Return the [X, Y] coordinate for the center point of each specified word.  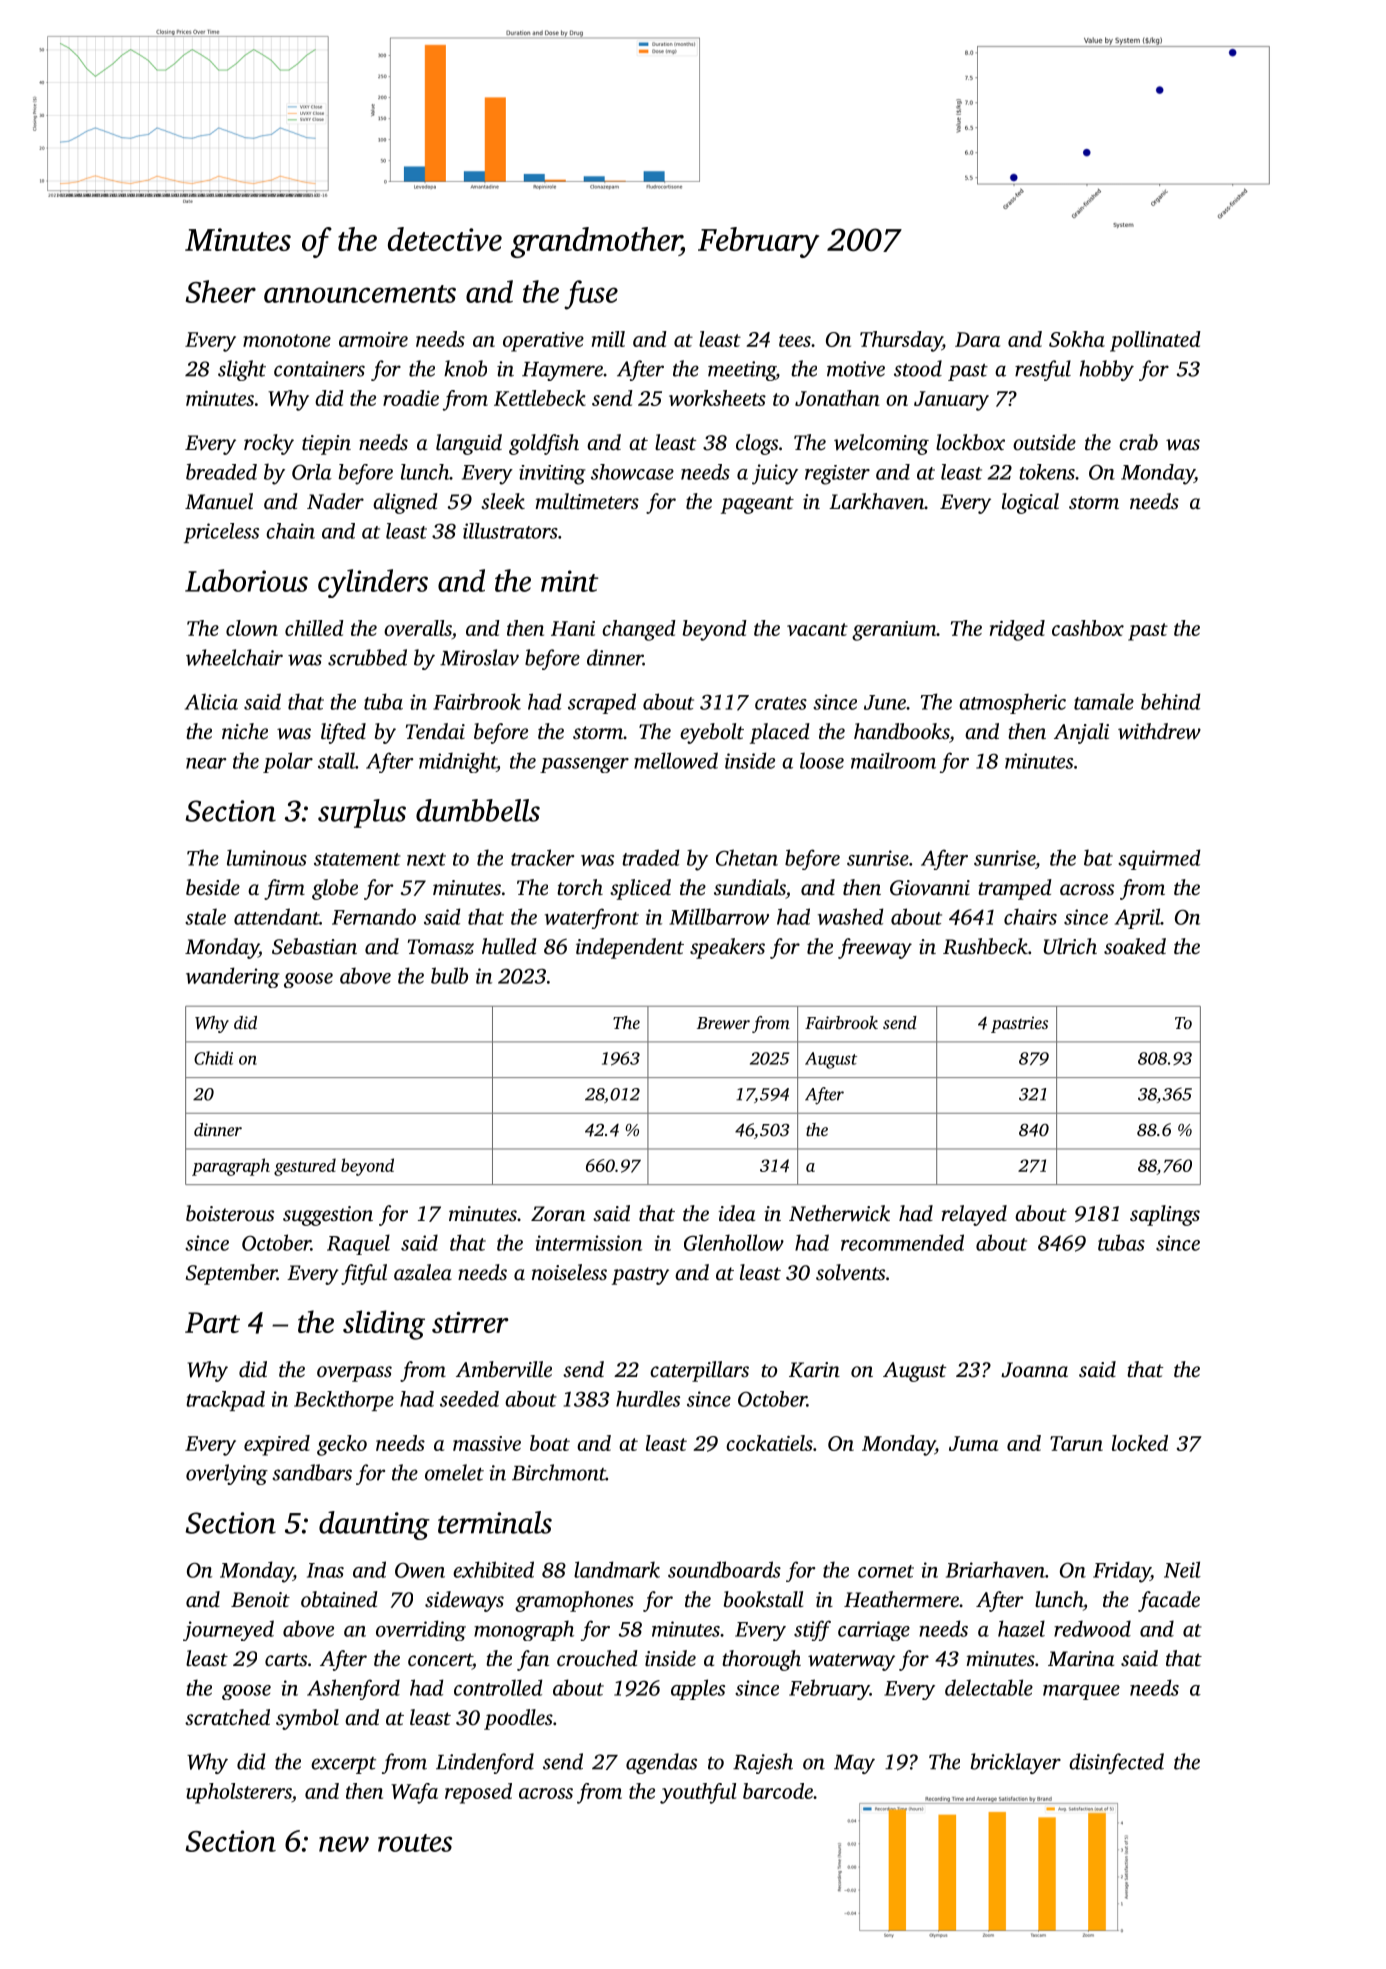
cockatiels [769, 1443]
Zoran [558, 1213]
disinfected [1116, 1763]
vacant [817, 629]
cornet [886, 1571]
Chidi [213, 1058]
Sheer [221, 291]
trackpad [225, 1401]
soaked [1135, 946]
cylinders [373, 583]
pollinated [1155, 341]
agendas [661, 1763]
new [344, 1844]
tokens [1047, 472]
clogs [757, 444]
